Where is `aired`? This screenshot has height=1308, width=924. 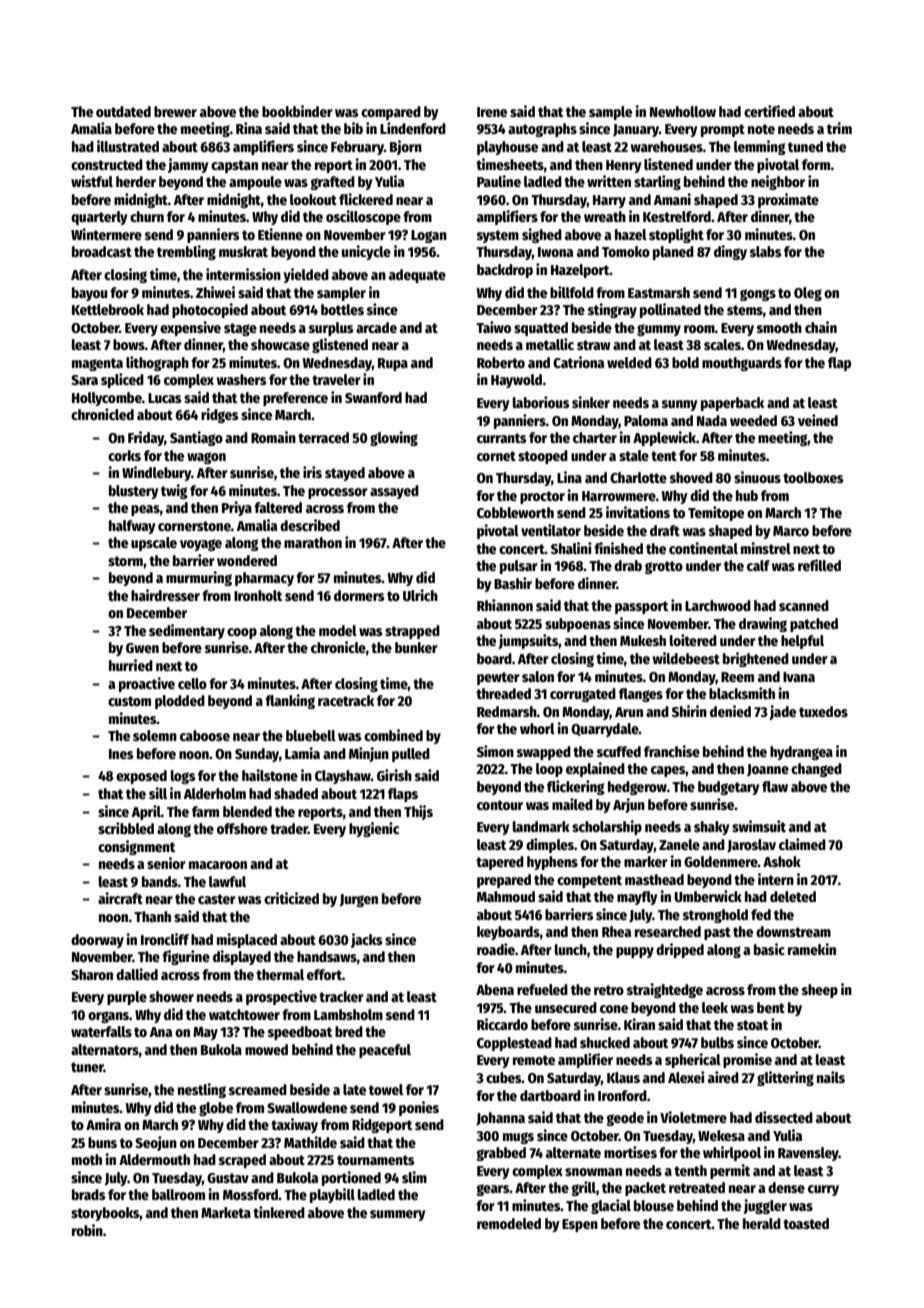 aired is located at coordinates (723, 1077).
